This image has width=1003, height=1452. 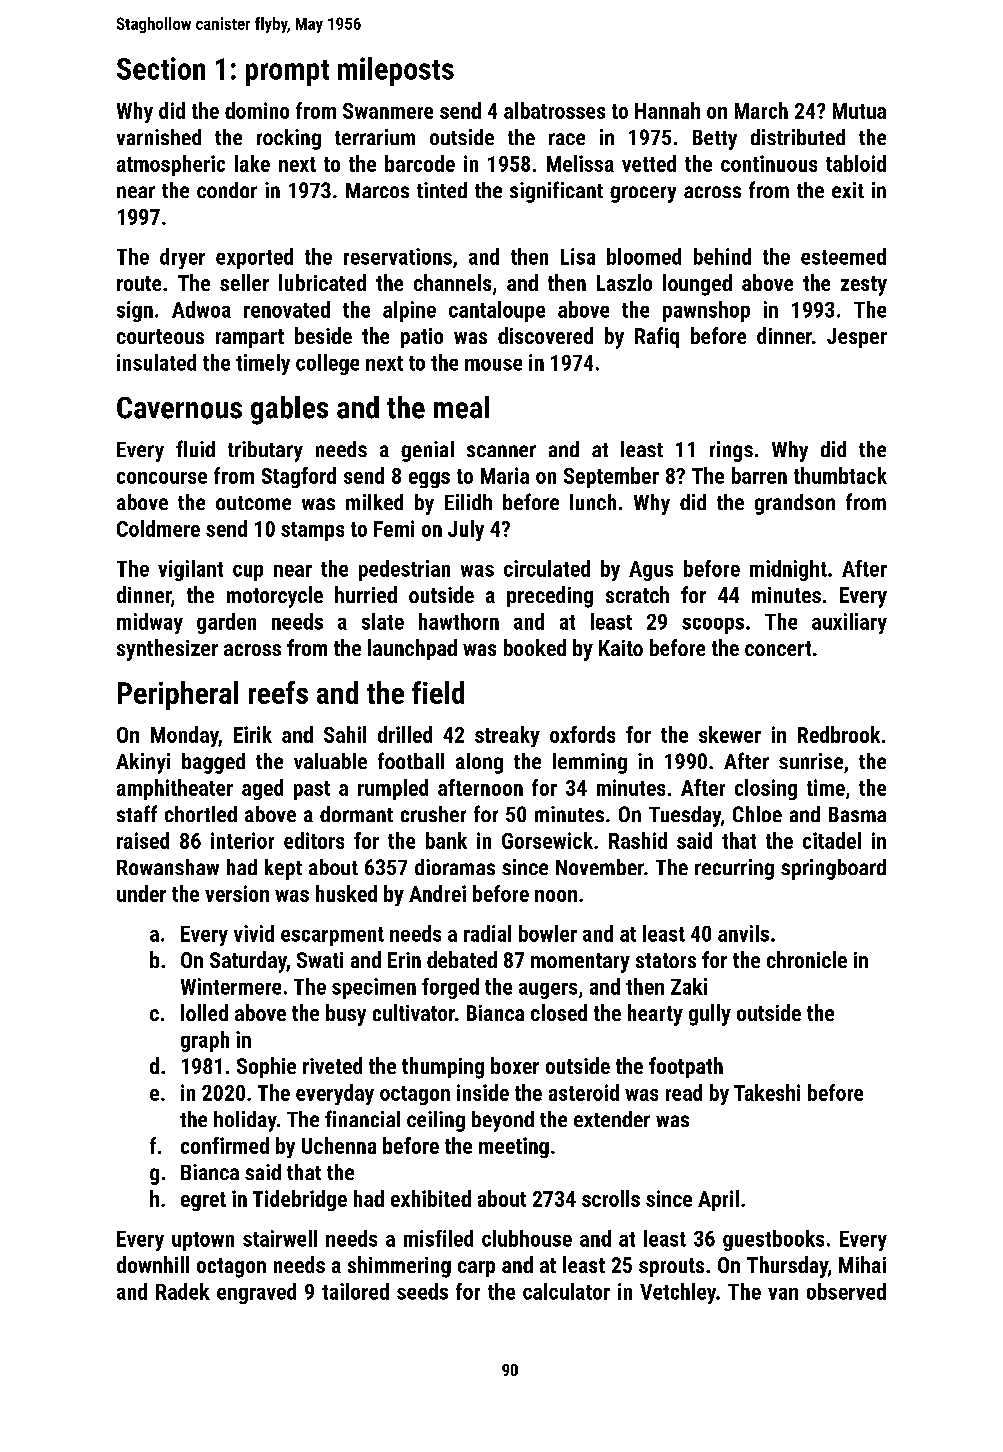 I want to click on Takeshi, so click(x=767, y=1092).
